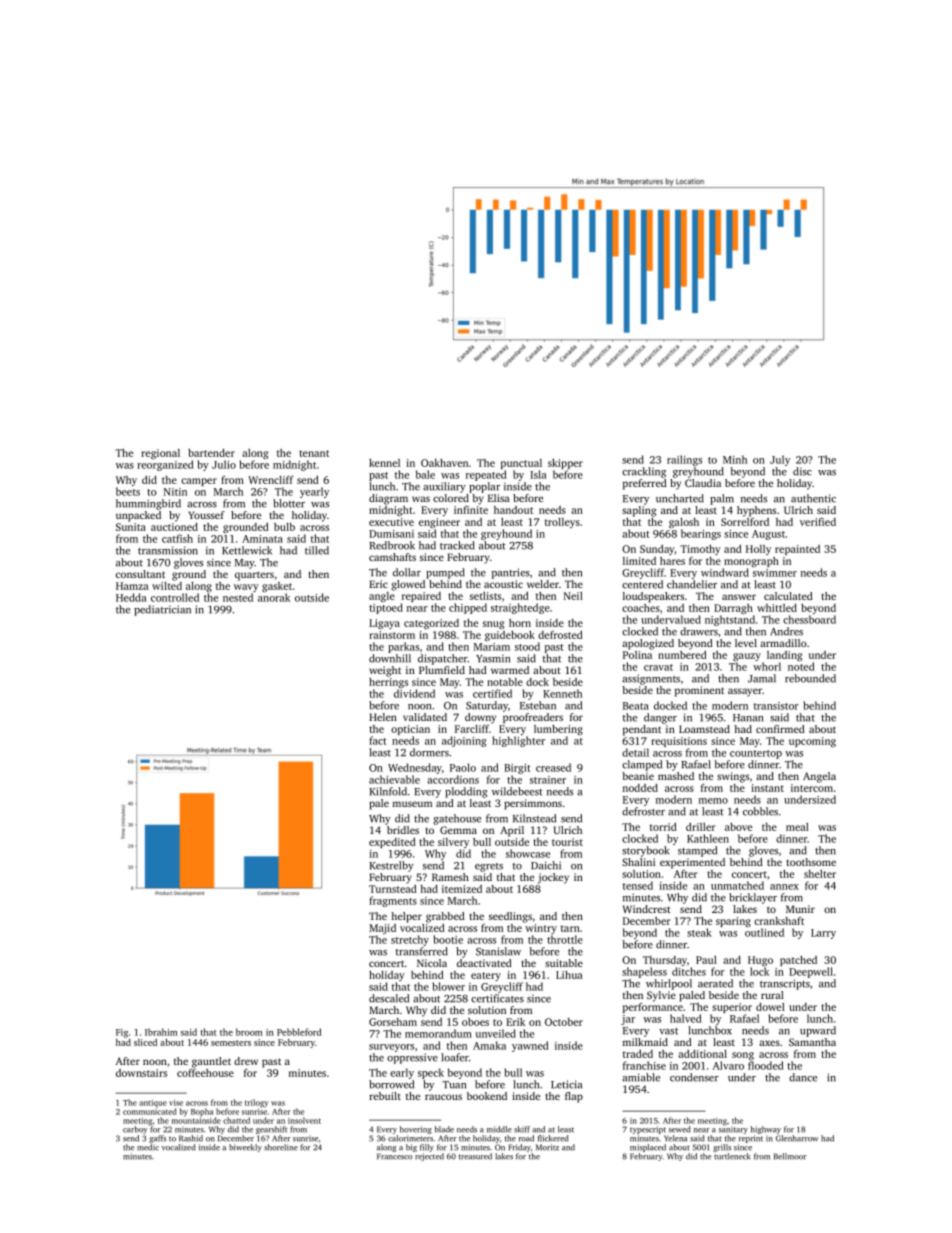 This screenshot has width=952, height=1233. Describe the element at coordinates (558, 730) in the screenshot. I see `lumbering` at that location.
